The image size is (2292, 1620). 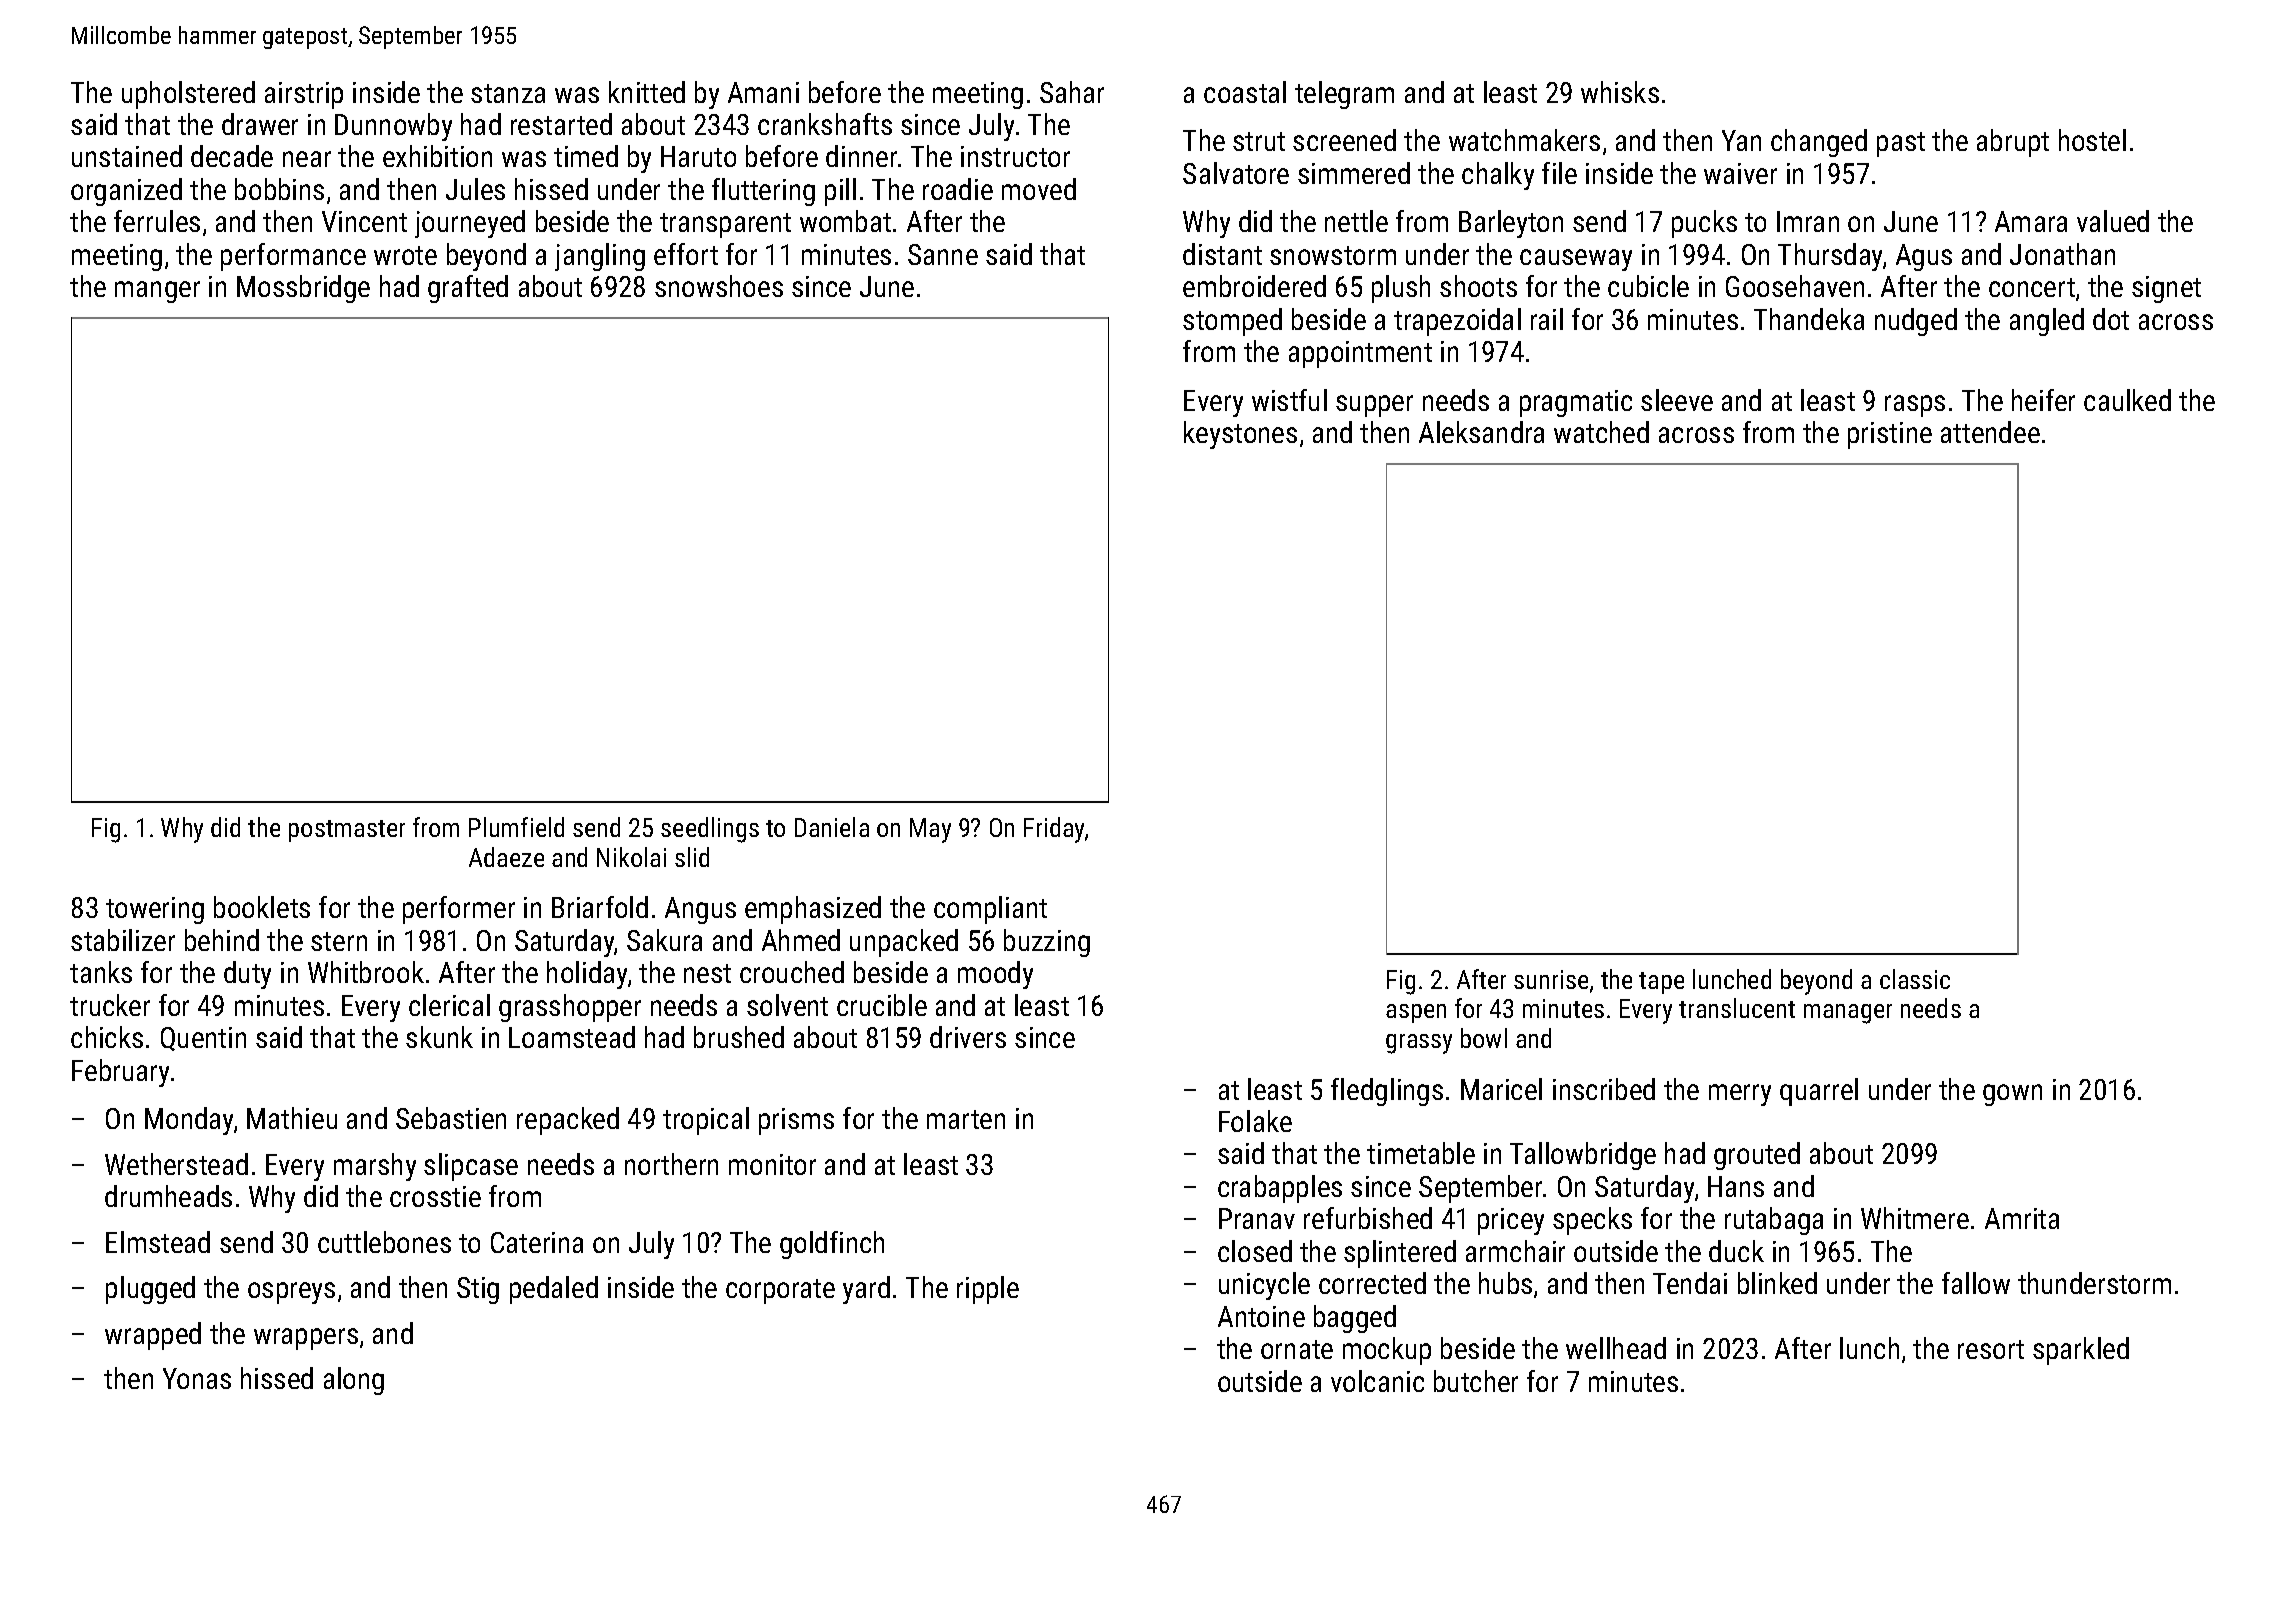 What do you see at coordinates (763, 92) in the screenshot?
I see `Amani` at bounding box center [763, 92].
